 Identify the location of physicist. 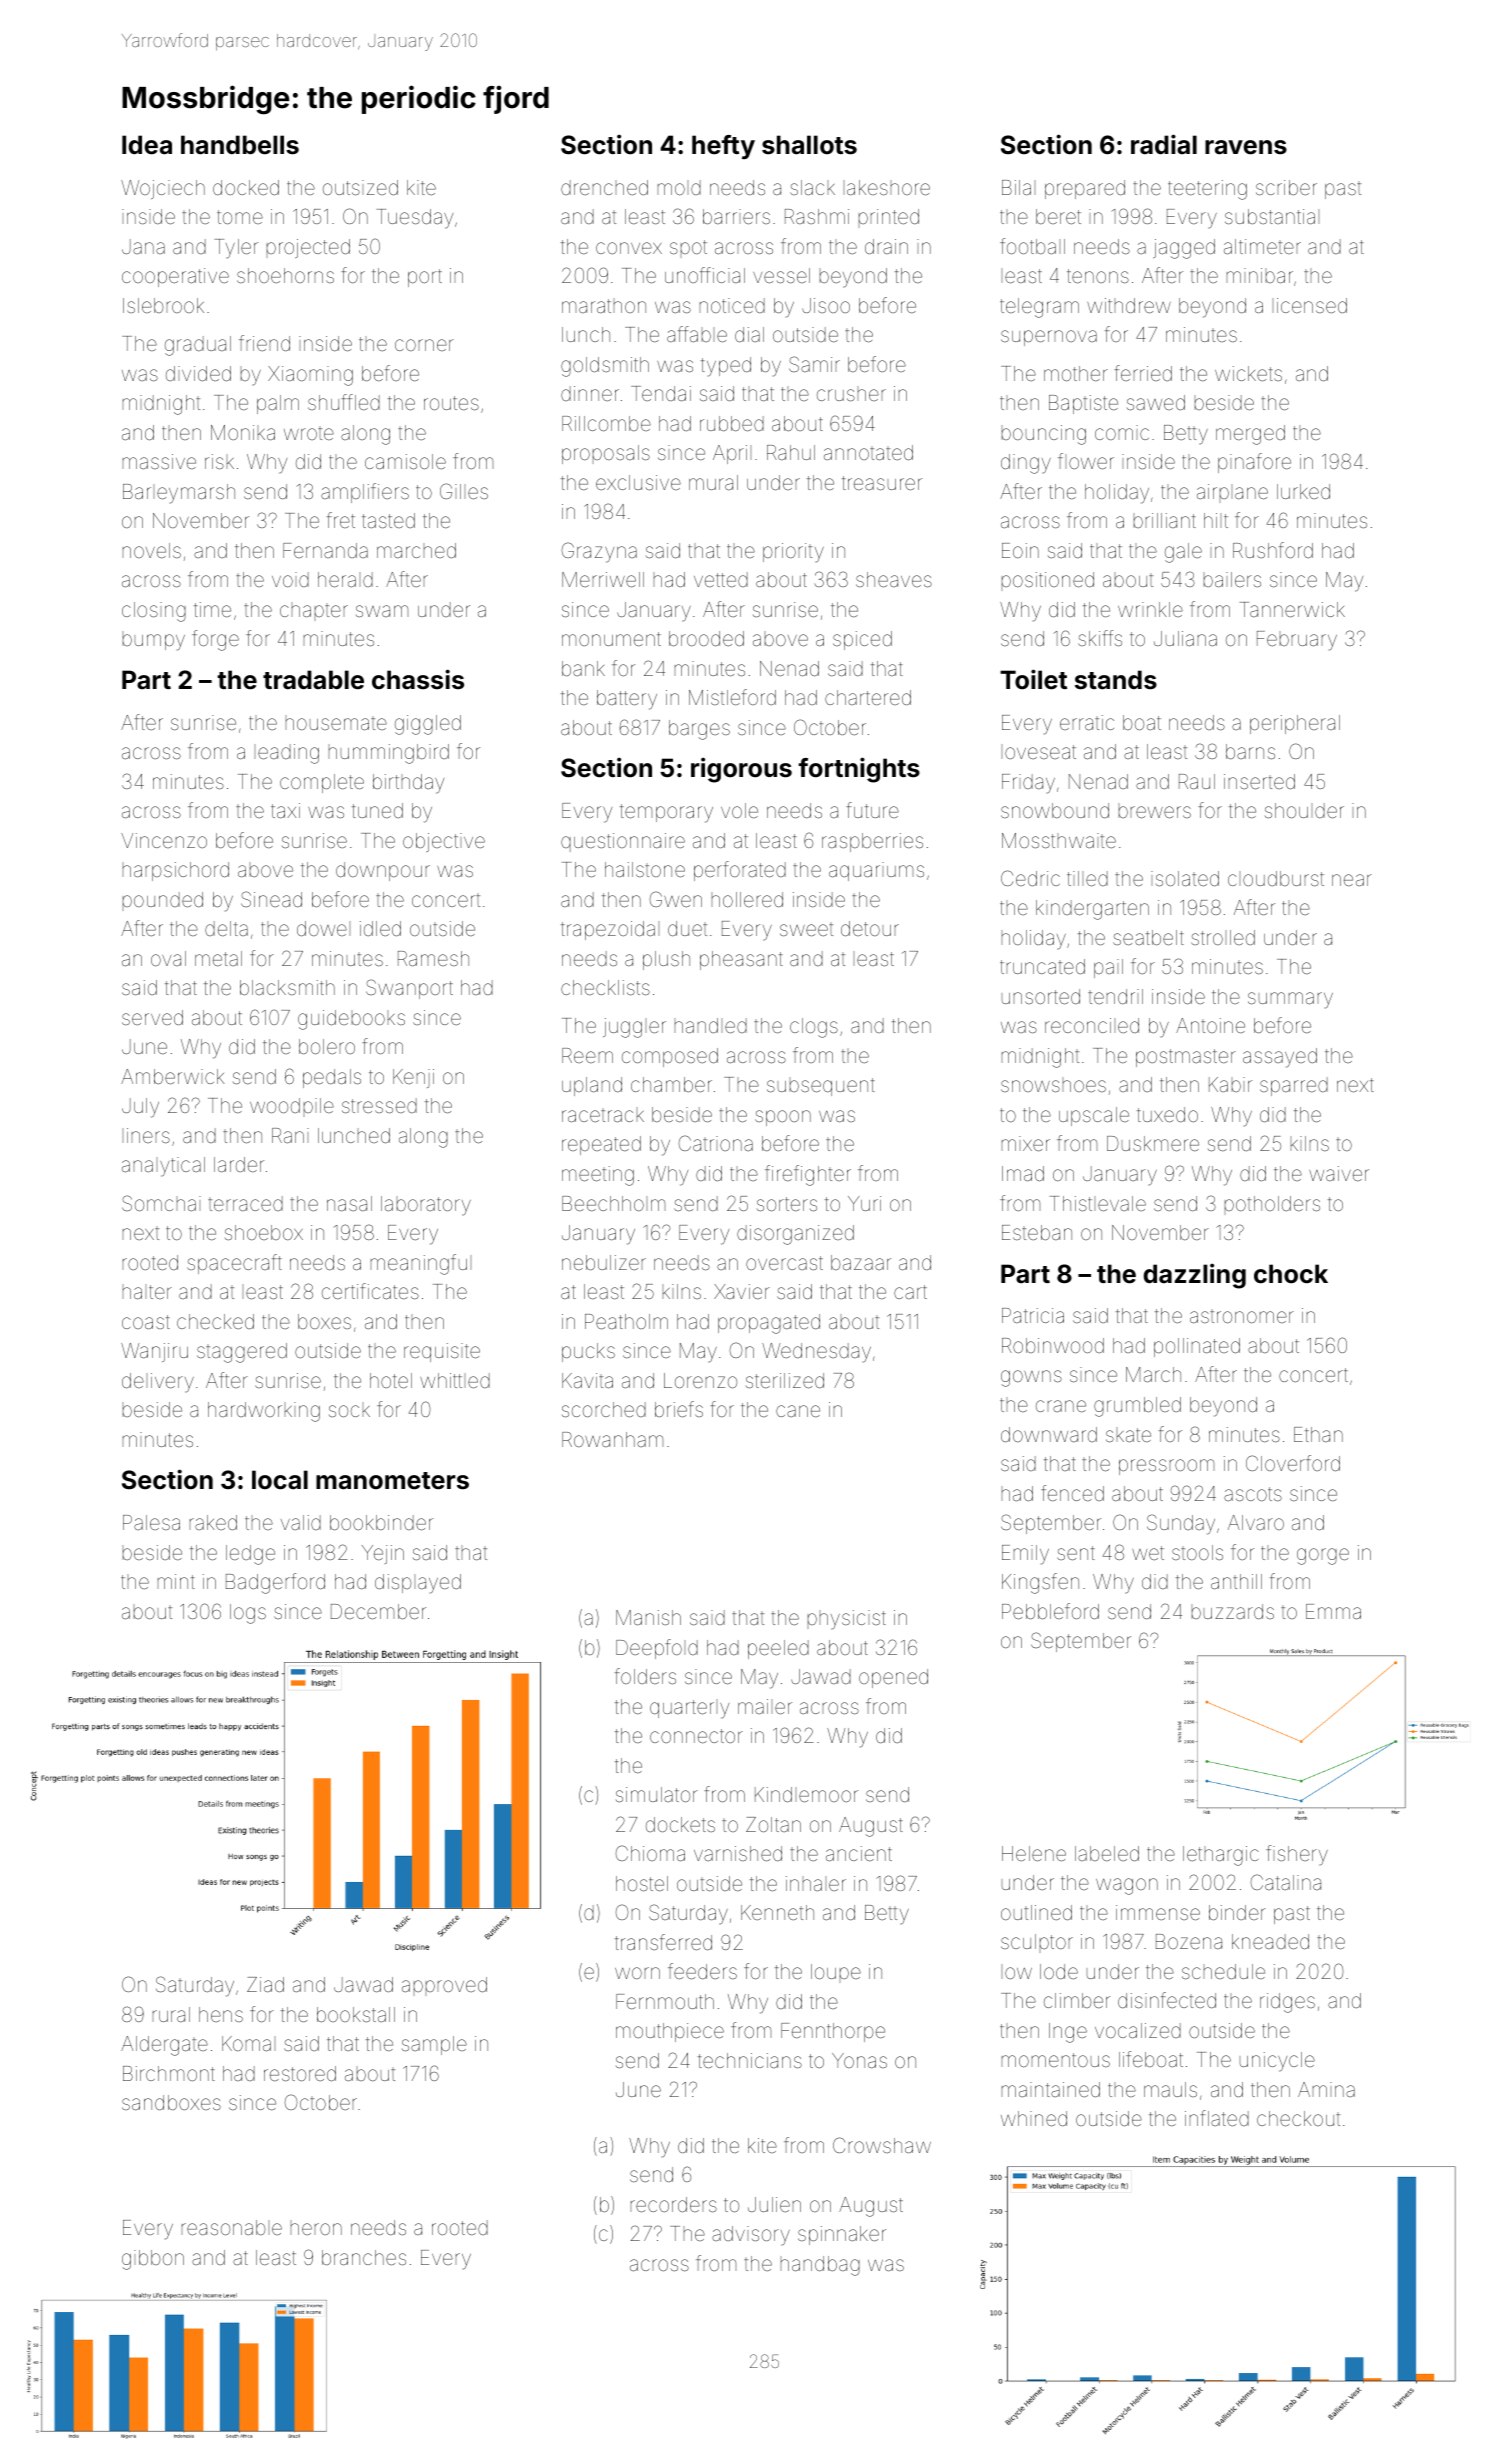
(847, 1620).
